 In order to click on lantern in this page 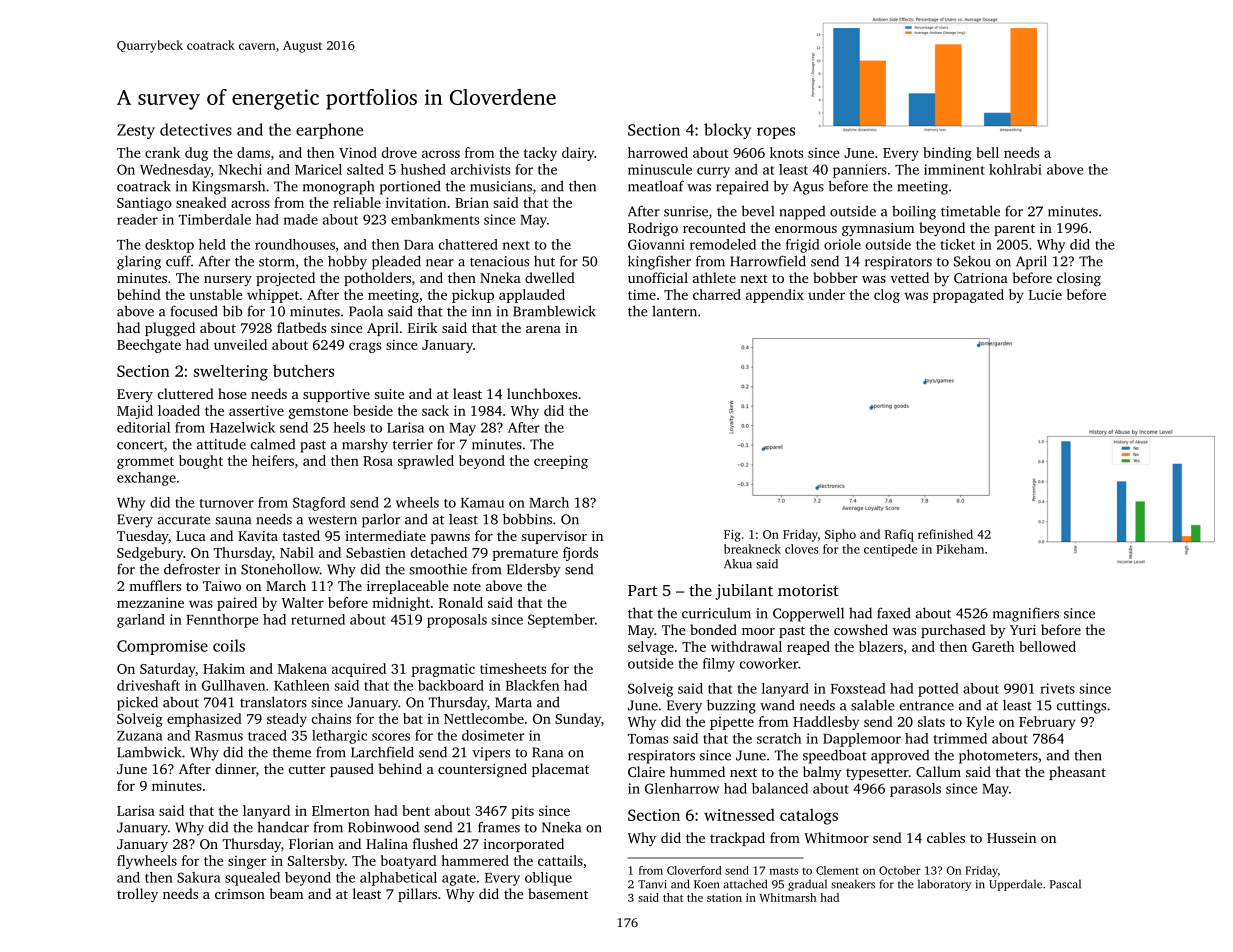, I will do `click(674, 311)`.
